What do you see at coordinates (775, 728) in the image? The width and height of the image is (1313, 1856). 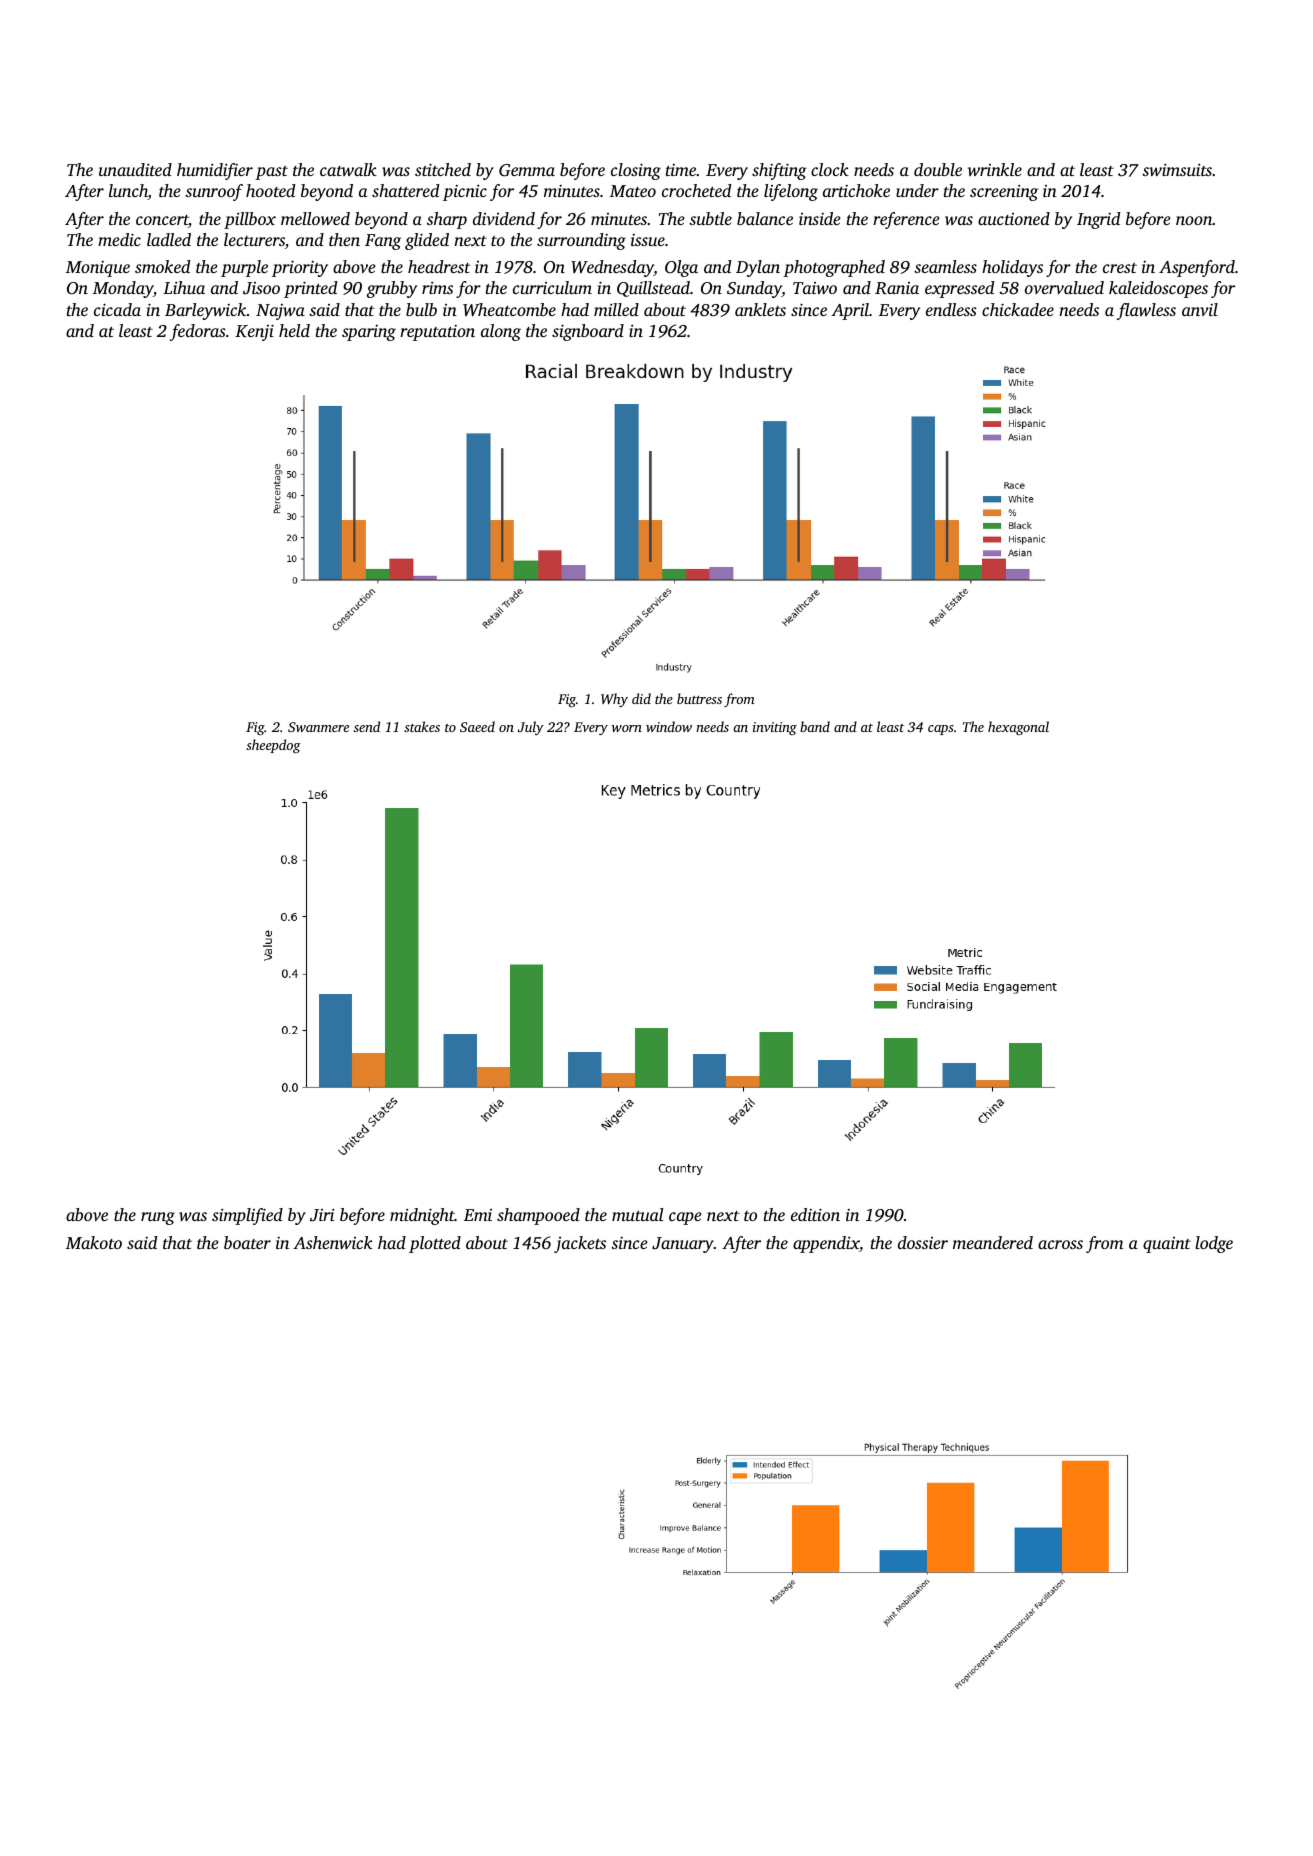 I see `inviting` at bounding box center [775, 728].
